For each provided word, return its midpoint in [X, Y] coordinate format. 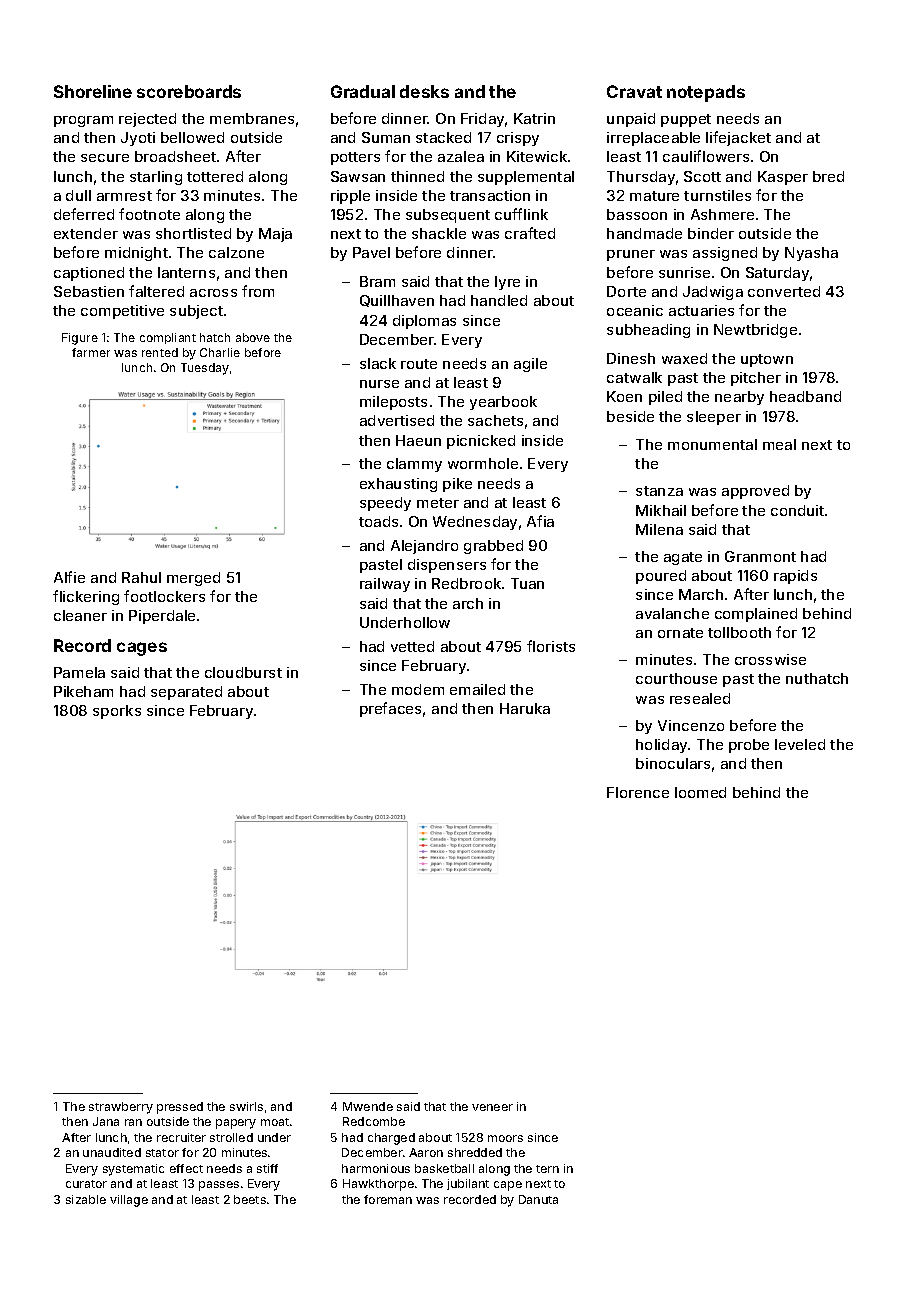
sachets [495, 420]
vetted [412, 646]
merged [193, 579]
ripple [350, 197]
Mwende [368, 1106]
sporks [117, 712]
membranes [252, 118]
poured [661, 577]
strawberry [121, 1108]
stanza [659, 491]
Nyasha [811, 254]
